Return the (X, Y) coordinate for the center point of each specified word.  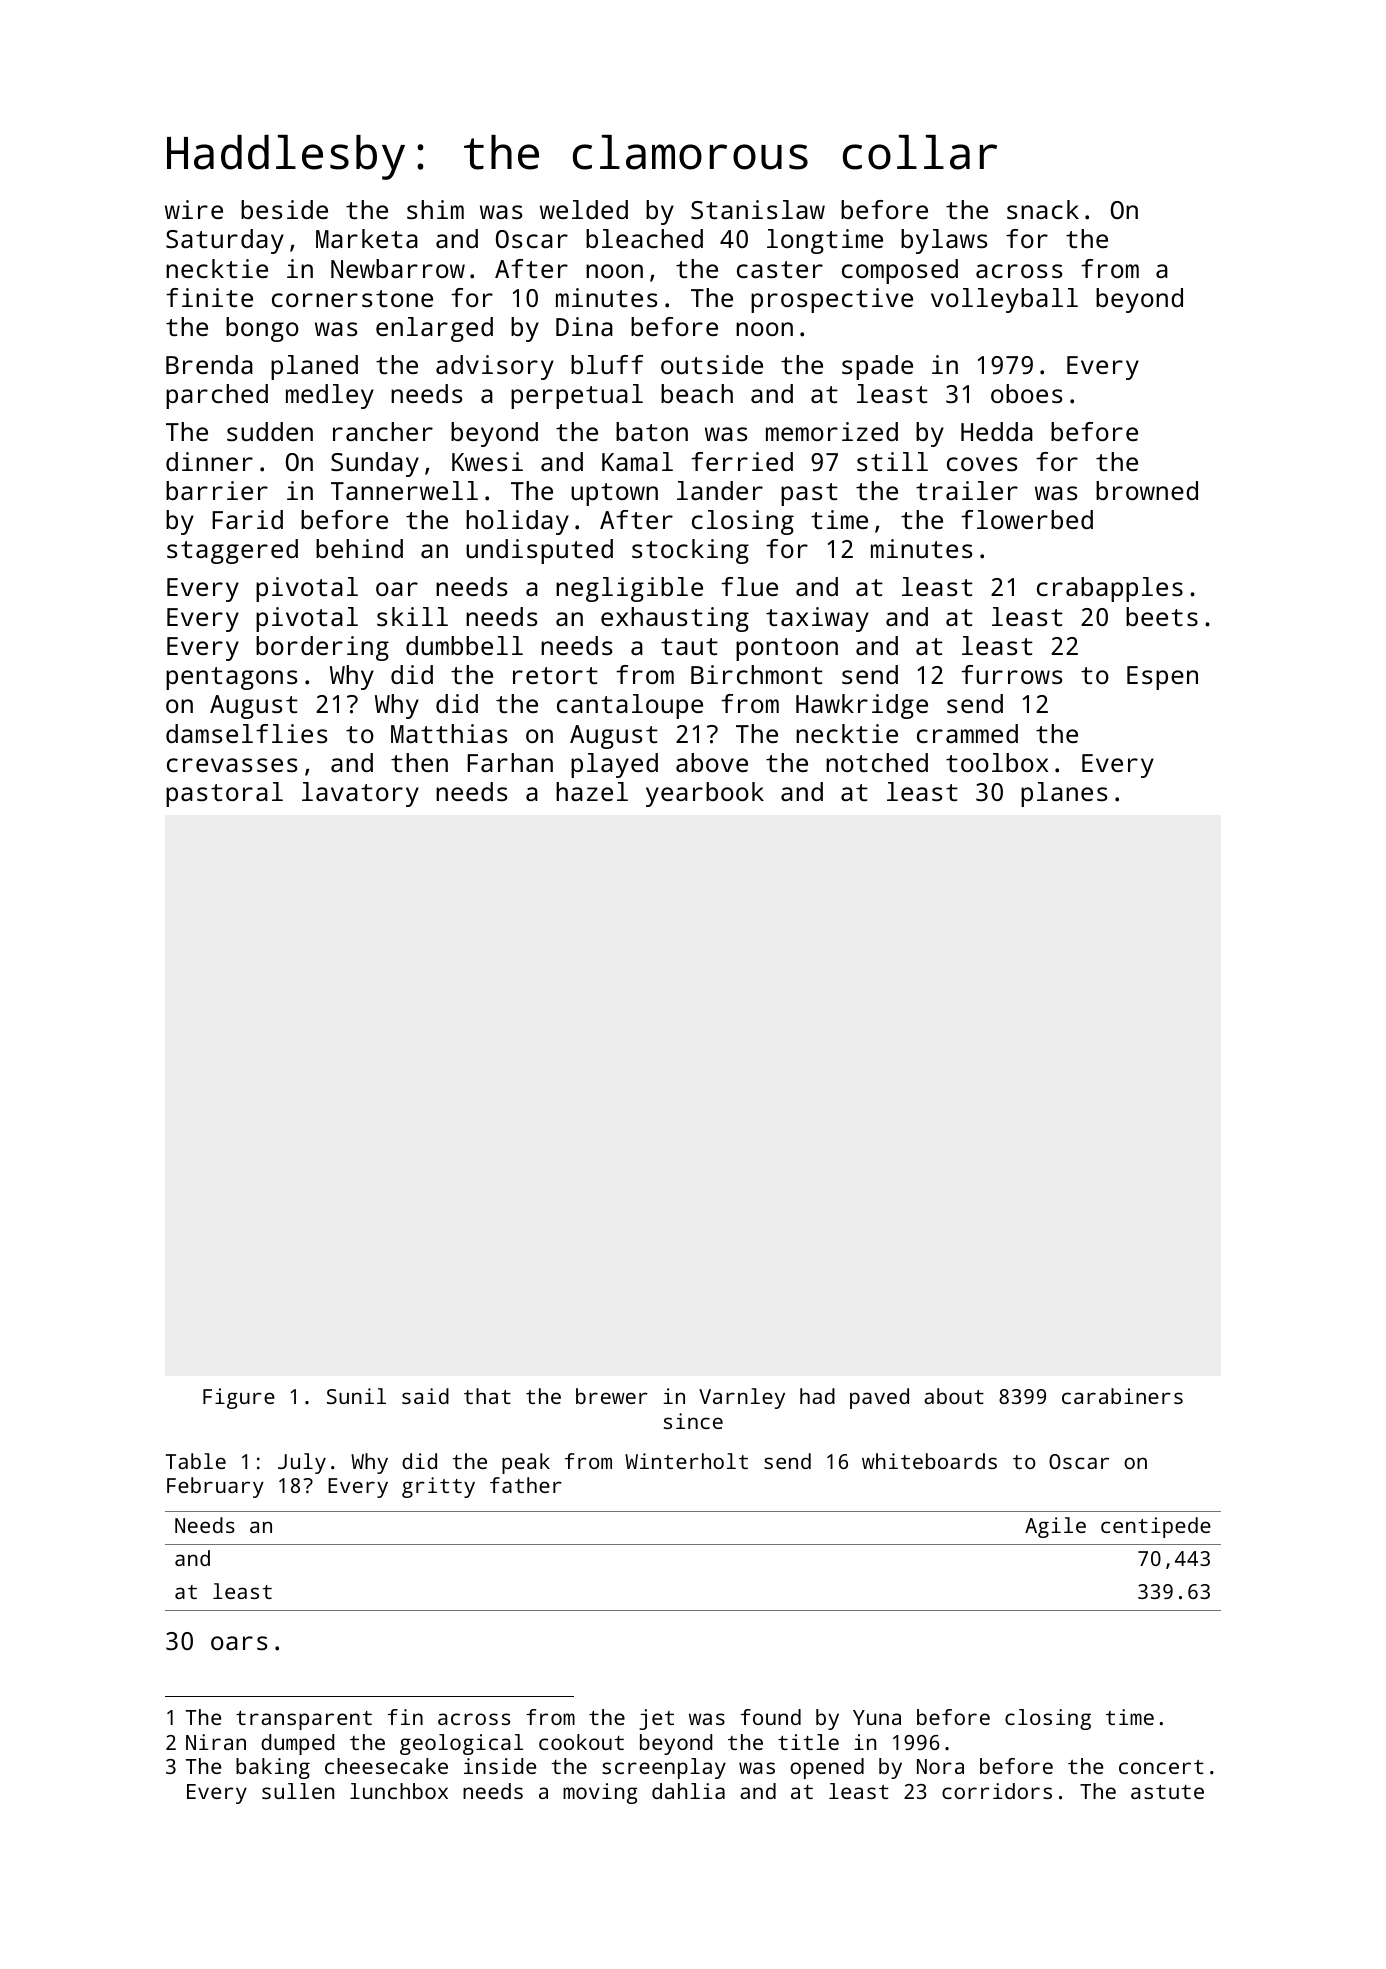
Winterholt (686, 1461)
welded (584, 209)
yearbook (705, 794)
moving (600, 1793)
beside (284, 209)
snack (1043, 209)
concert (1161, 1767)
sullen (298, 1791)
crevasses (232, 765)
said (425, 1396)
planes (1064, 794)
